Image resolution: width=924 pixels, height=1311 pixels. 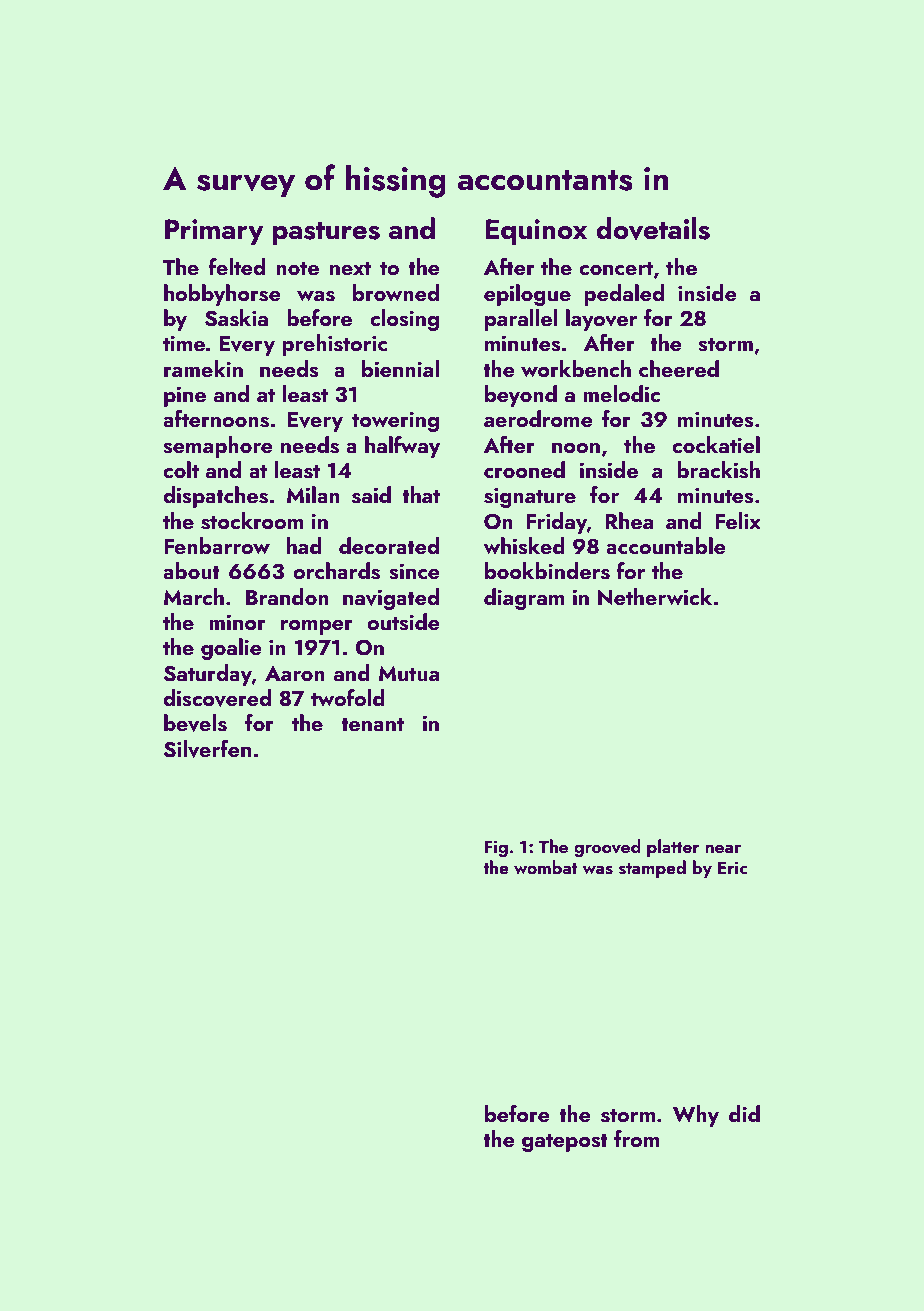 I want to click on gatepost, so click(x=565, y=1142).
